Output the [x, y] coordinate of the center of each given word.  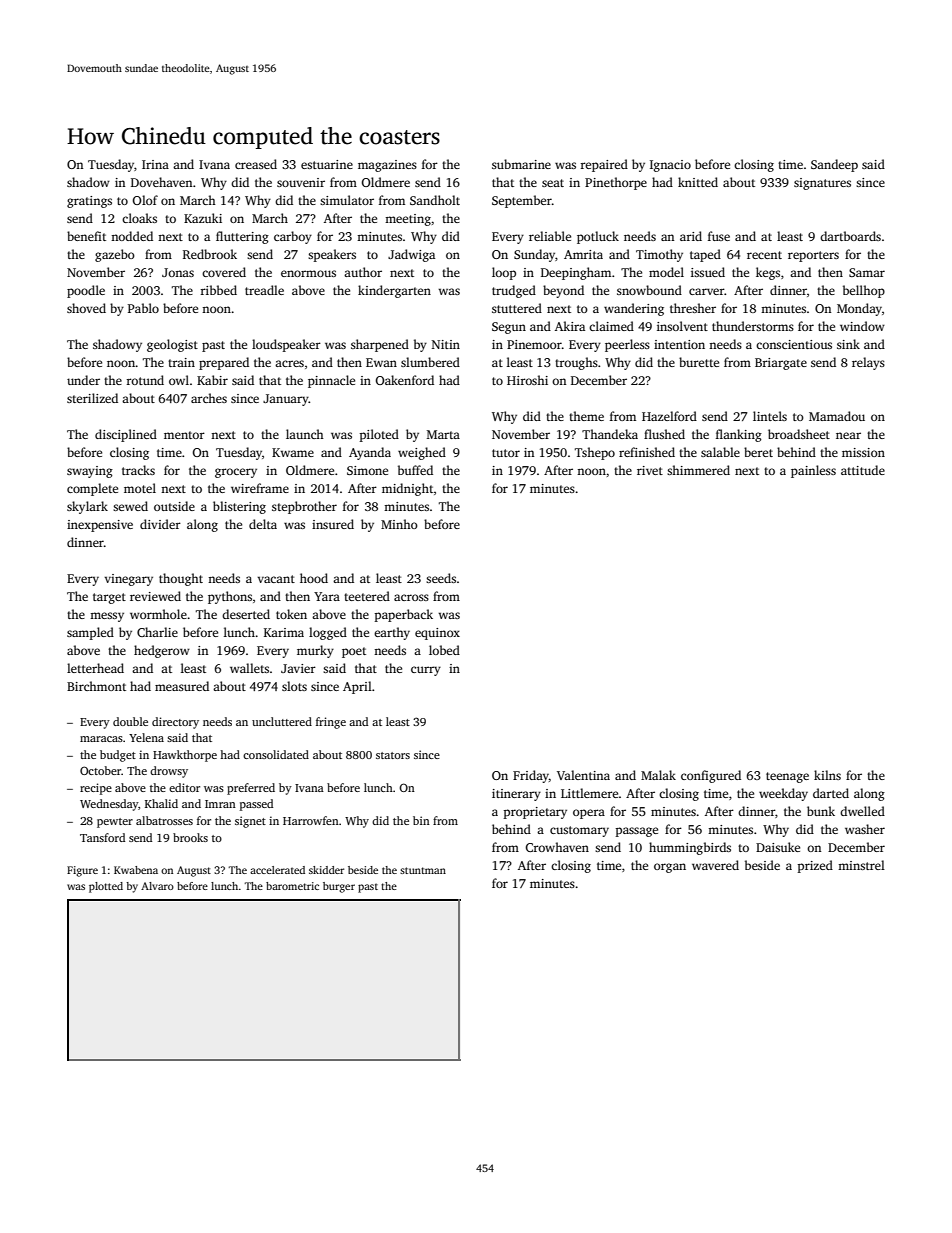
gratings [89, 202]
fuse [719, 236]
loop [504, 273]
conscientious [794, 344]
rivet [650, 470]
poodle [86, 291]
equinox [437, 634]
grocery [236, 473]
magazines [387, 166]
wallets [249, 668]
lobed [444, 650]
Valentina [583, 775]
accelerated [277, 870]
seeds [441, 578]
